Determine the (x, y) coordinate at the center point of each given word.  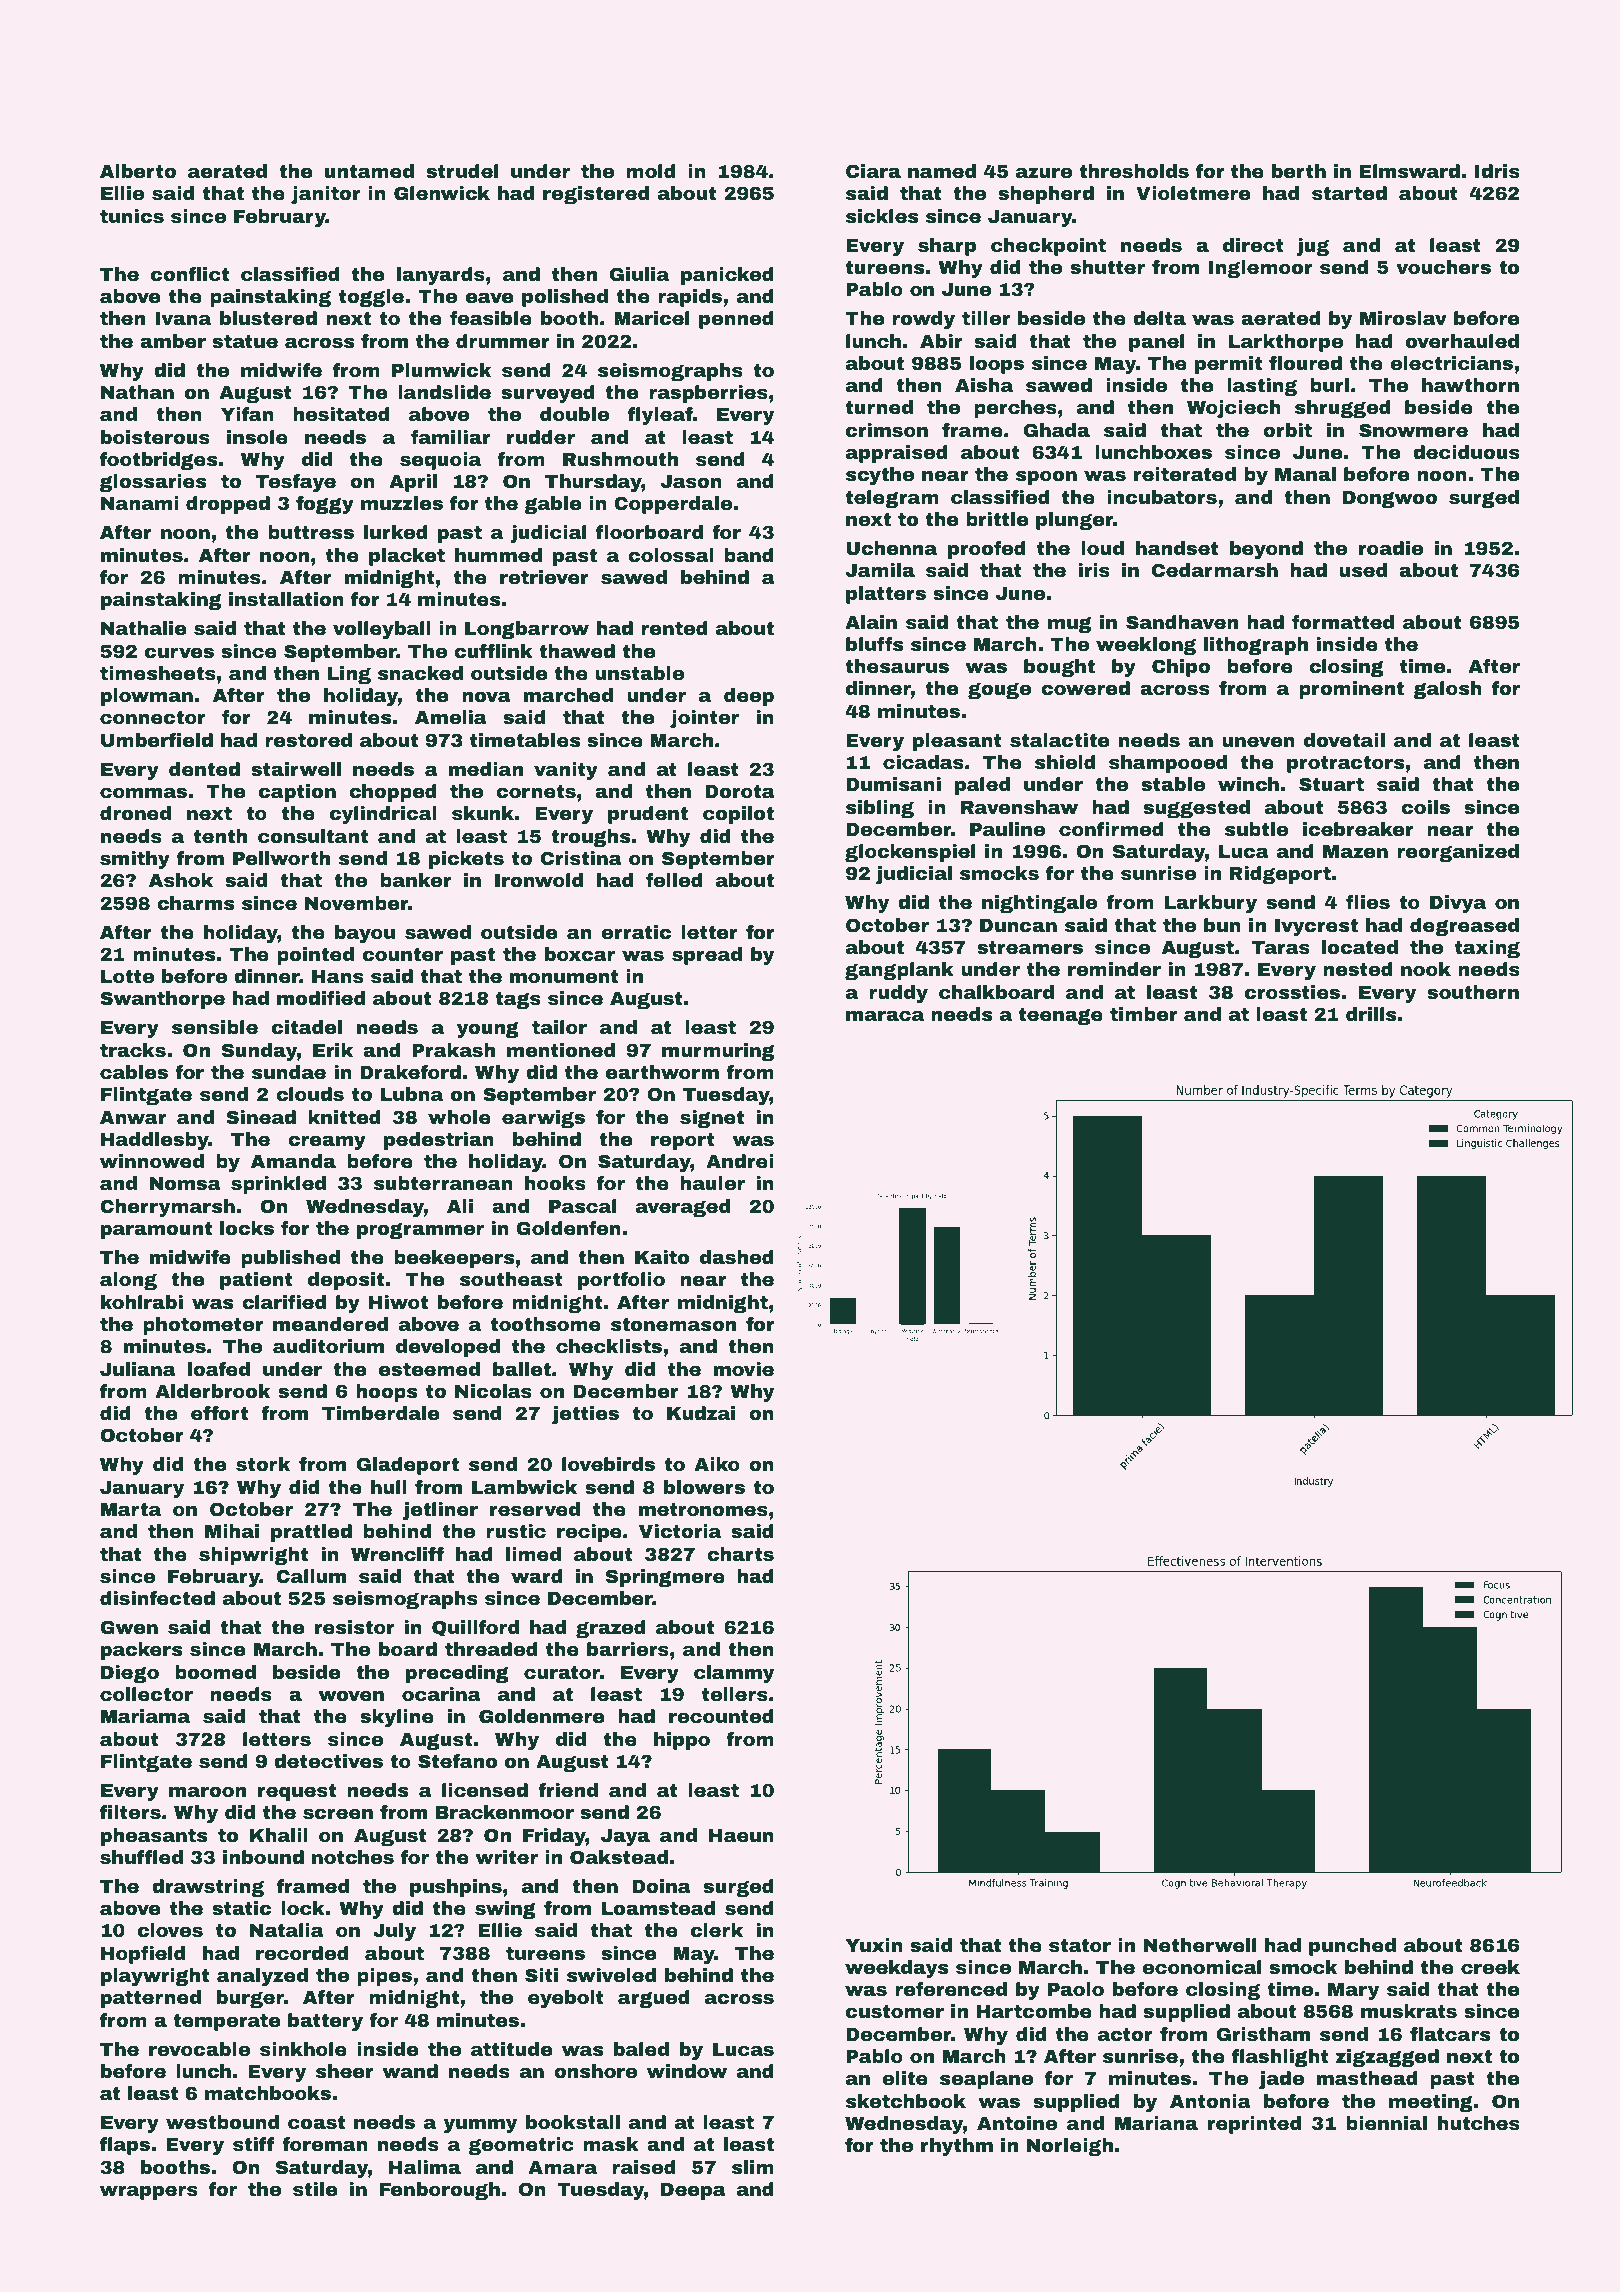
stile (315, 2189)
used (1363, 570)
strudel (462, 171)
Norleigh (1070, 2147)
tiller (986, 318)
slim (753, 2167)
